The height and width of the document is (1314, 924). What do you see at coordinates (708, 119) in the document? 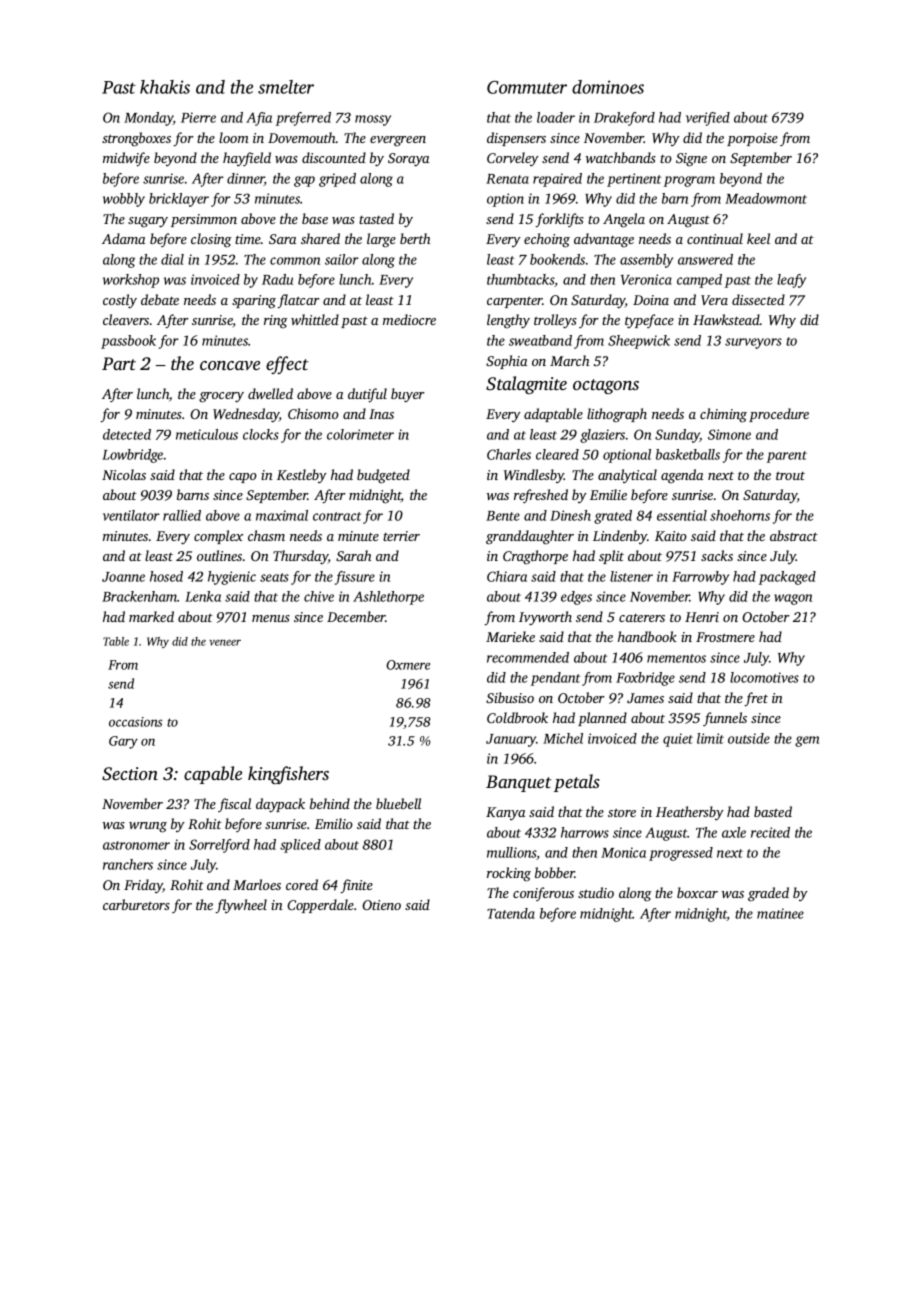
I see `verified` at bounding box center [708, 119].
